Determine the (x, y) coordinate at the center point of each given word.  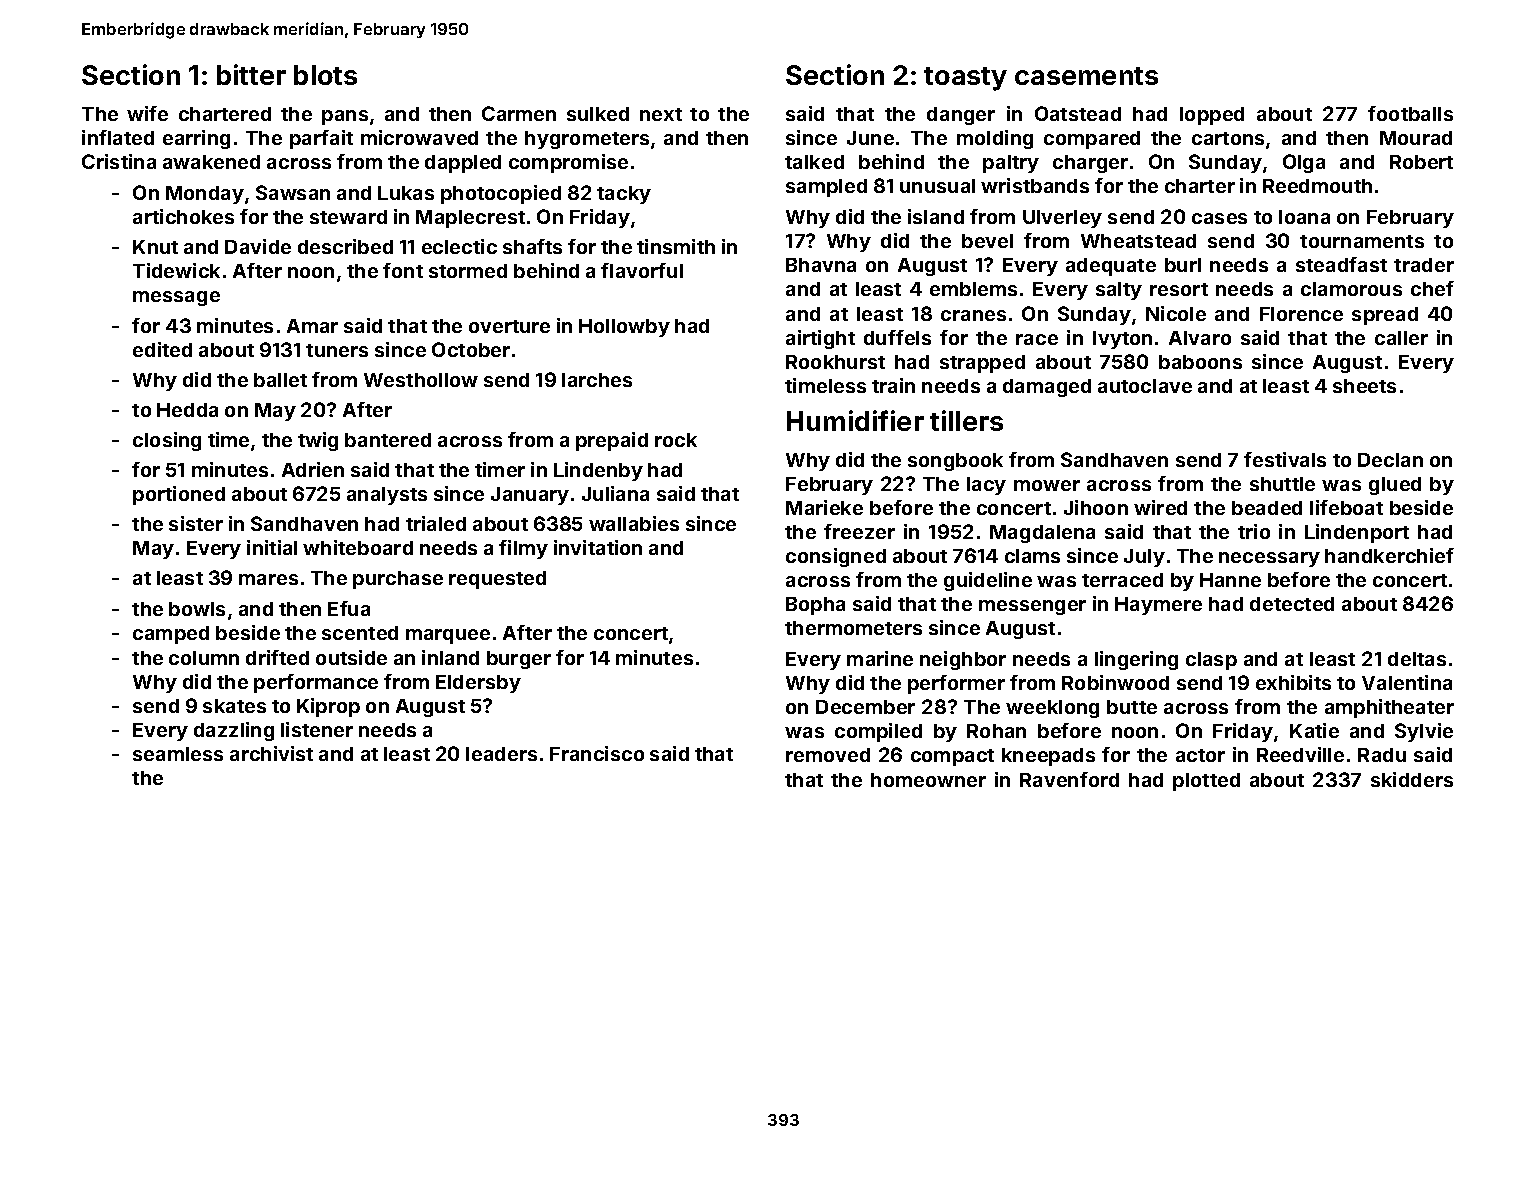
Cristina (119, 161)
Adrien (313, 469)
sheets (1364, 386)
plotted (1206, 782)
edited (162, 349)
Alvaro (1200, 338)
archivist (271, 753)
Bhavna (821, 265)
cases (1219, 218)
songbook (955, 462)
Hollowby (624, 328)
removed (828, 755)
